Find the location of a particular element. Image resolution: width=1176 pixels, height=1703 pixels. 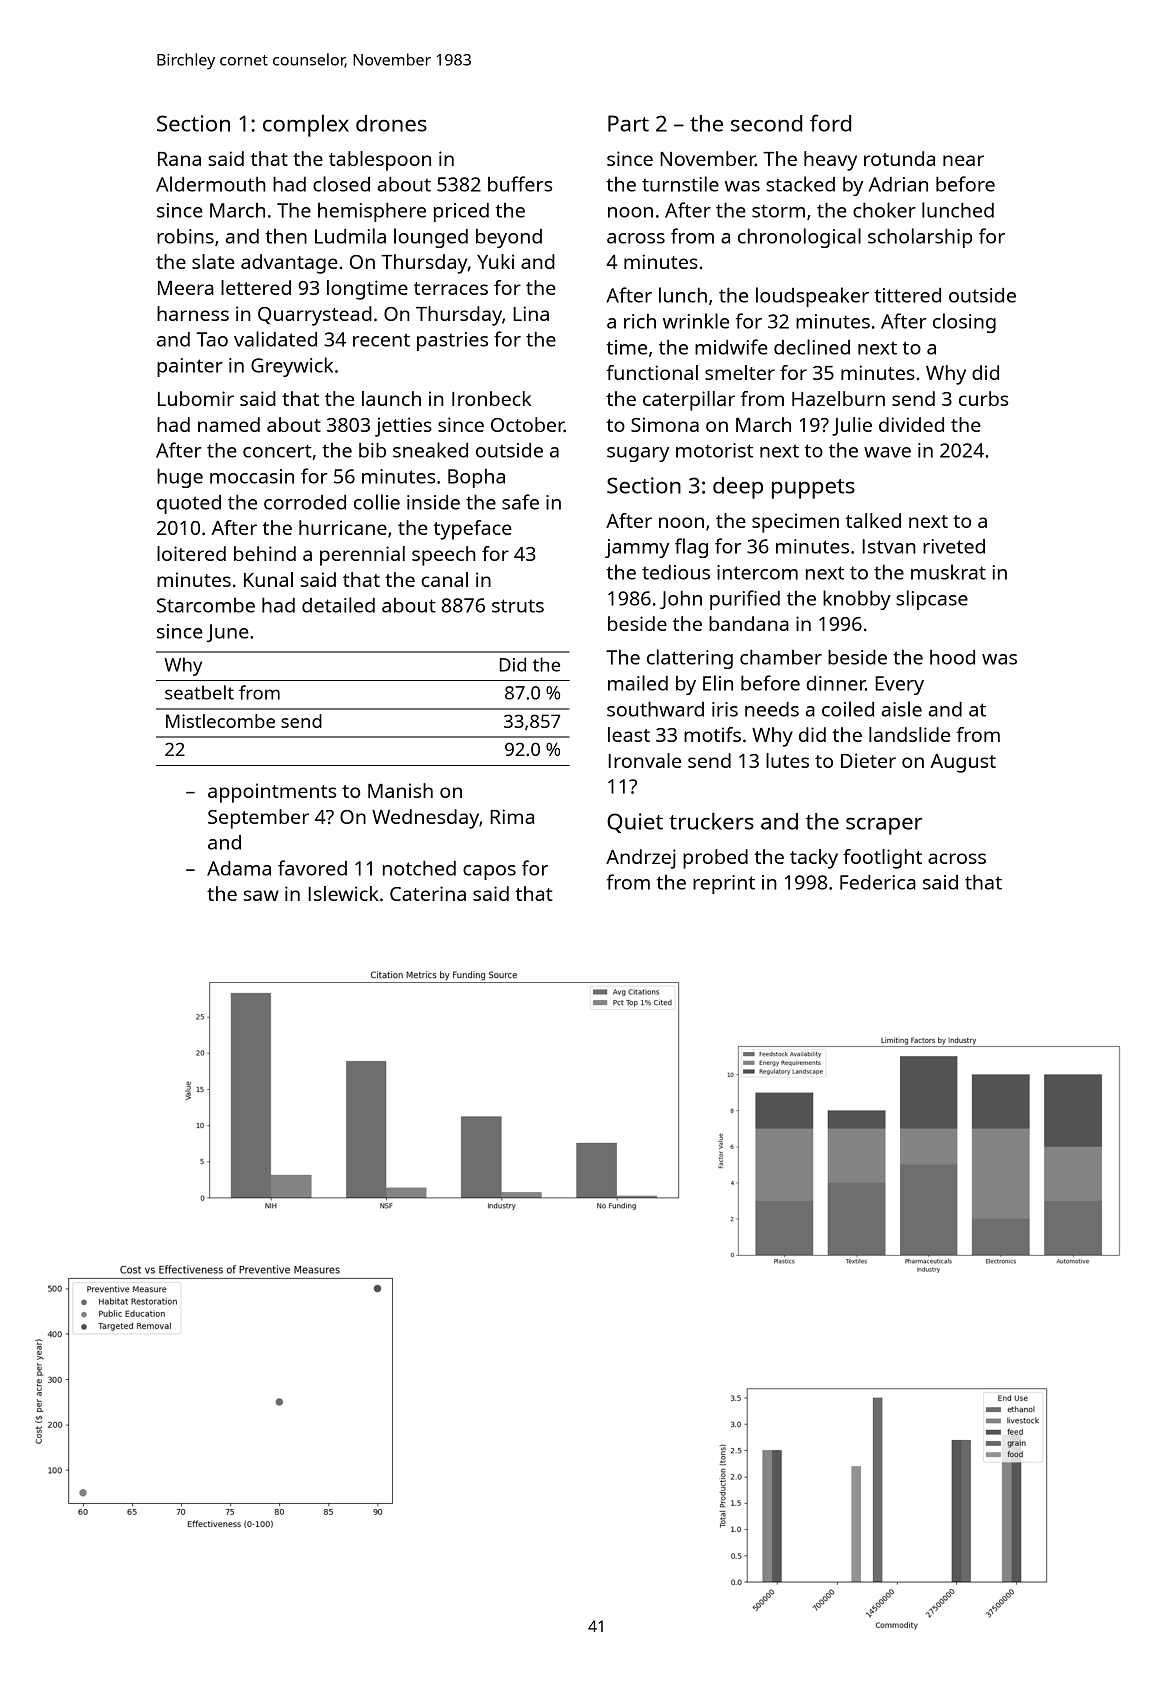

near is located at coordinates (963, 160).
